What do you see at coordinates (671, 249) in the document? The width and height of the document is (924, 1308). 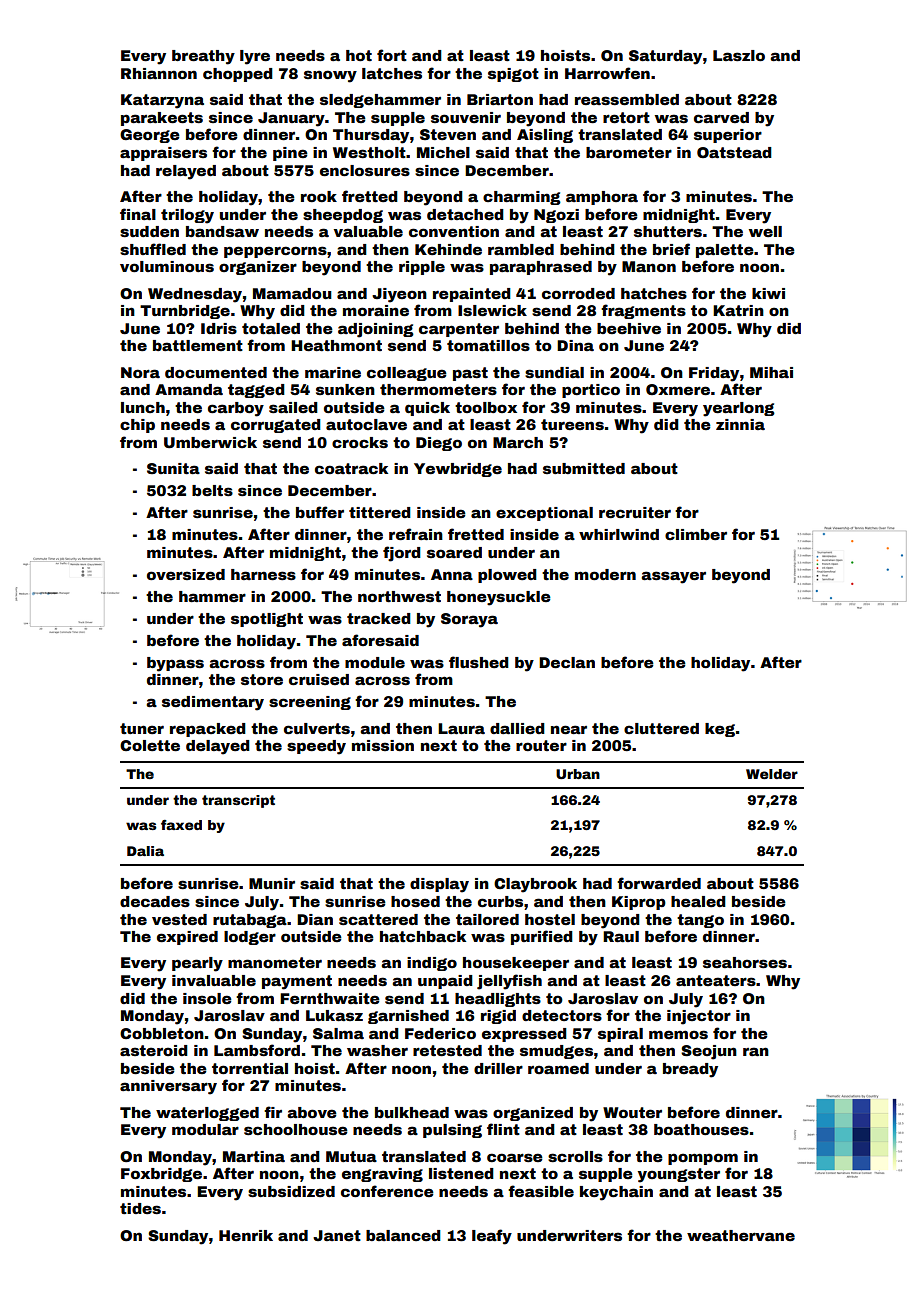 I see `brief` at bounding box center [671, 249].
